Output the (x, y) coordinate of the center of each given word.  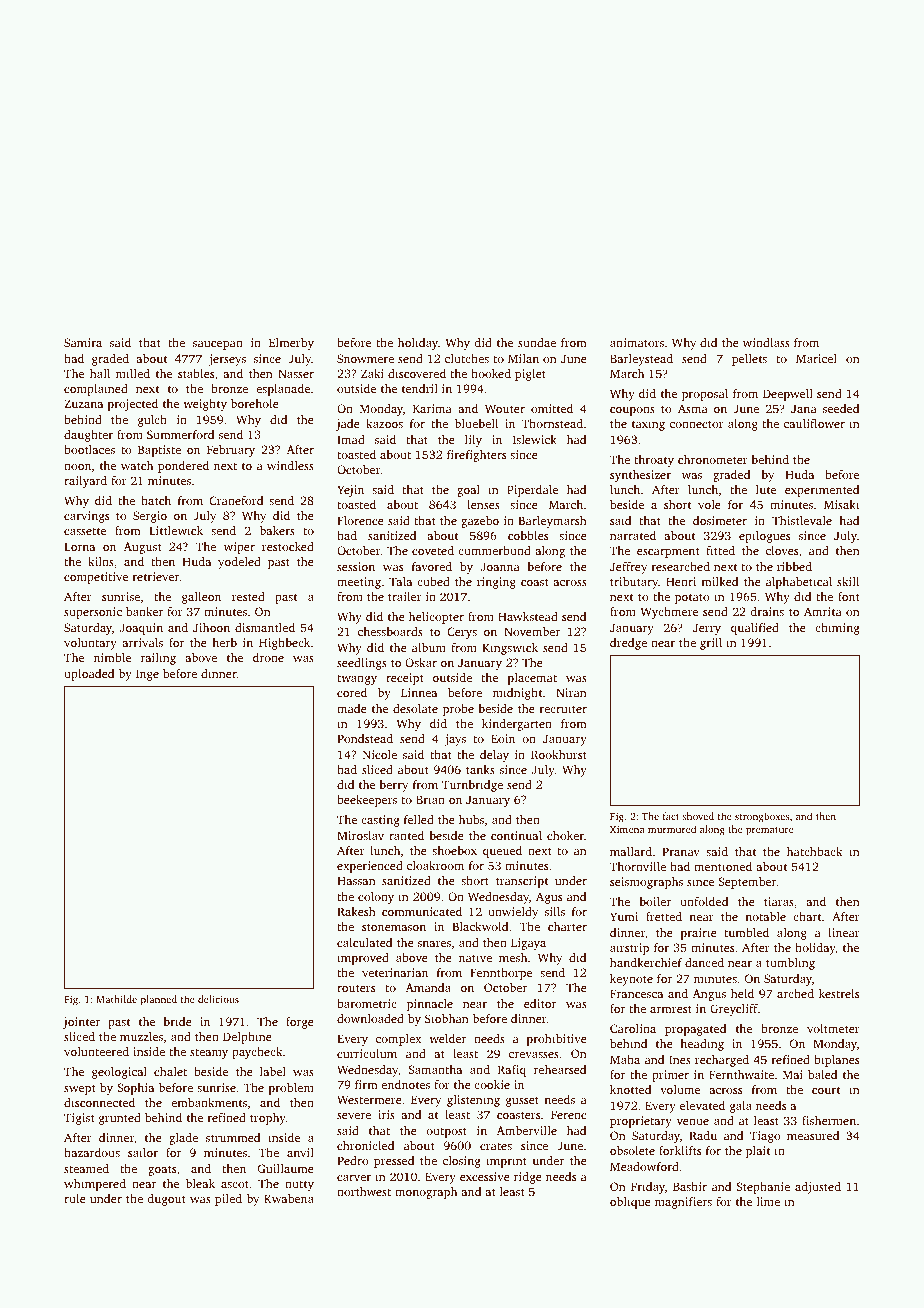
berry (393, 786)
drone (268, 657)
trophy (268, 1119)
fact (671, 816)
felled (419, 819)
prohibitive (557, 1040)
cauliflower (814, 423)
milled (133, 373)
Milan (523, 358)
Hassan (356, 880)
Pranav (681, 851)
